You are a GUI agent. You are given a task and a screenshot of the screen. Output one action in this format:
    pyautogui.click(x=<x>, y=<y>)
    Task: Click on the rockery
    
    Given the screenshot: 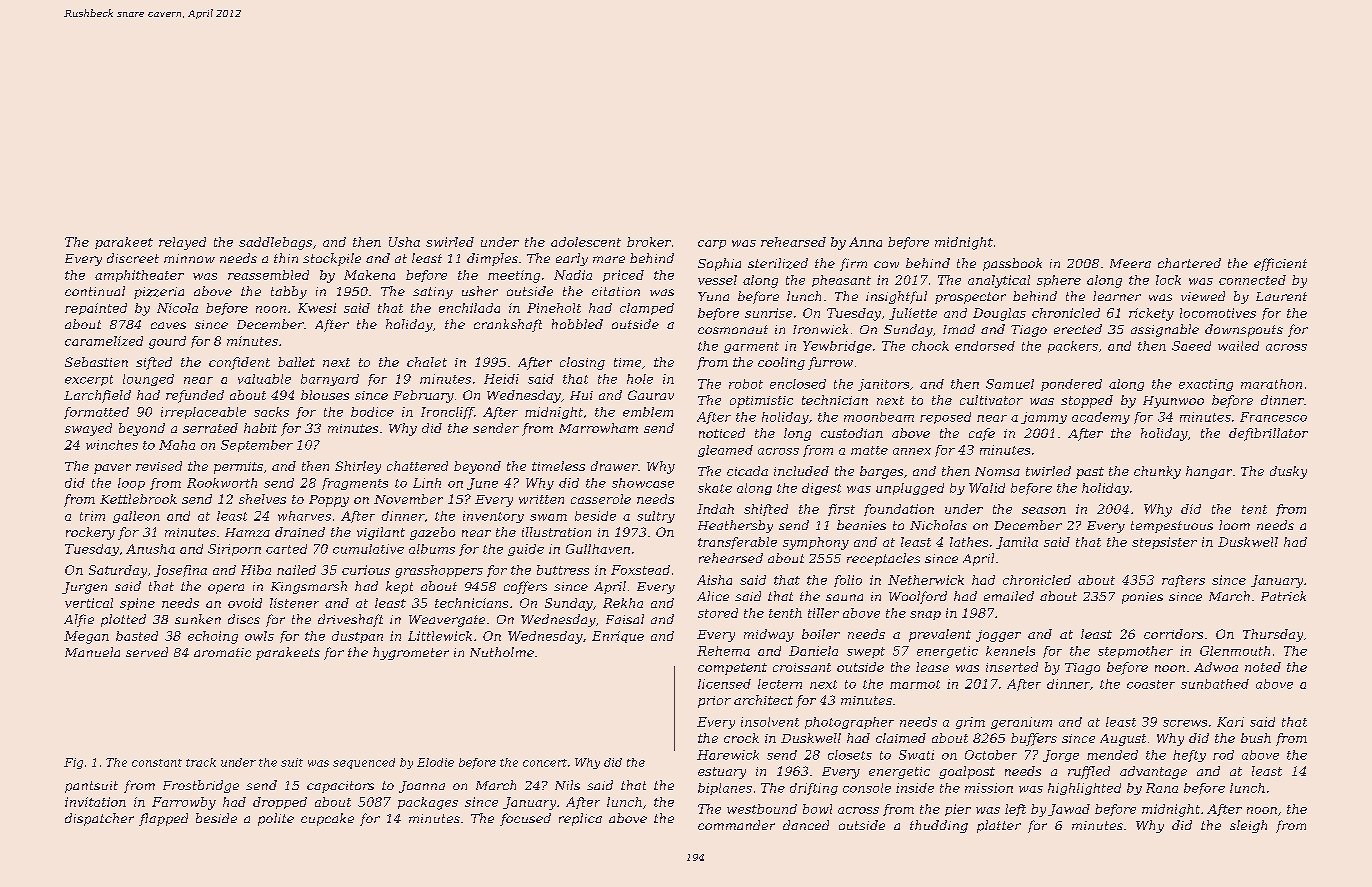 What is the action you would take?
    pyautogui.click(x=90, y=533)
